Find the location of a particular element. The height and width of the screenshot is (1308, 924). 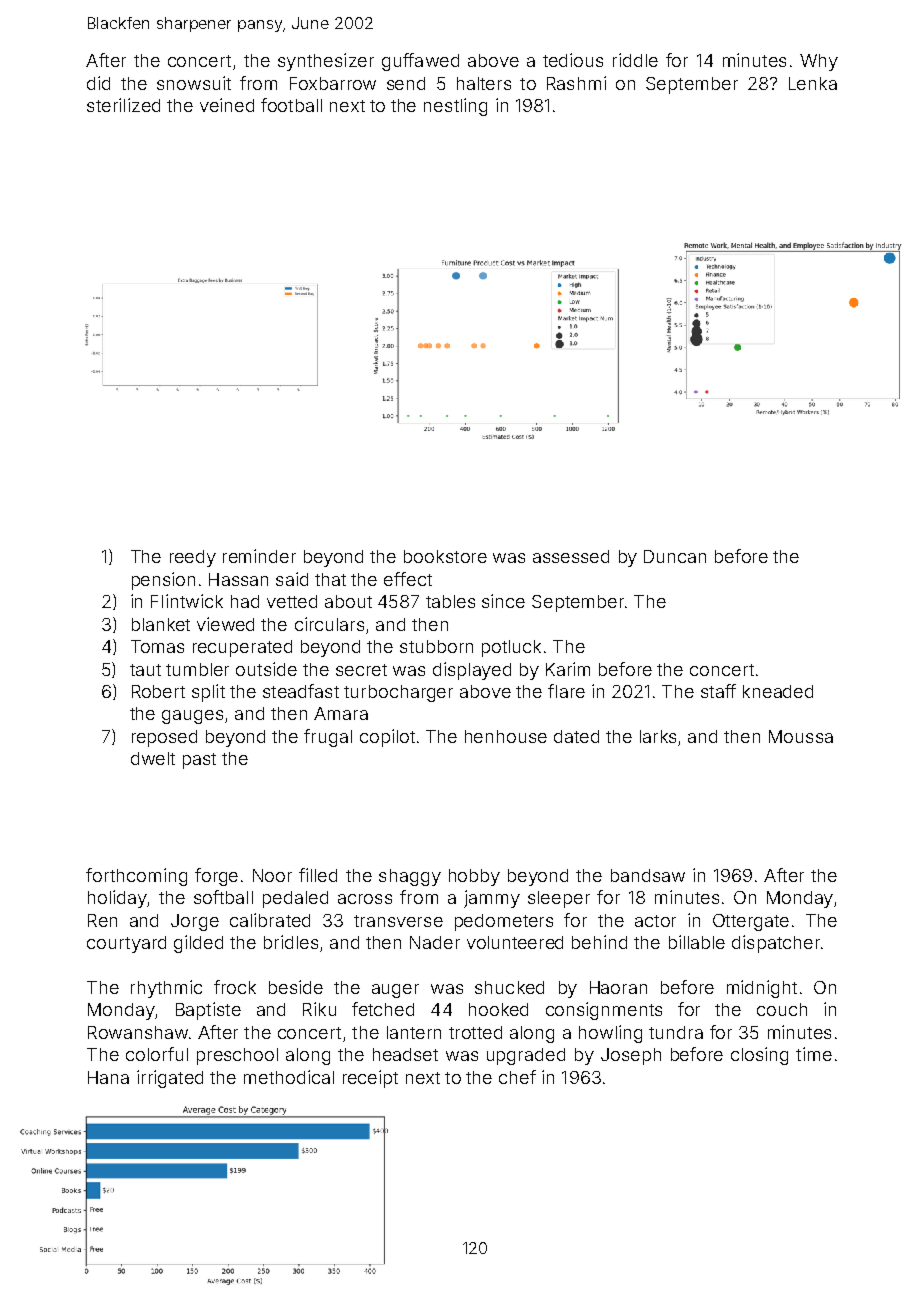

bandsaw is located at coordinates (648, 875).
